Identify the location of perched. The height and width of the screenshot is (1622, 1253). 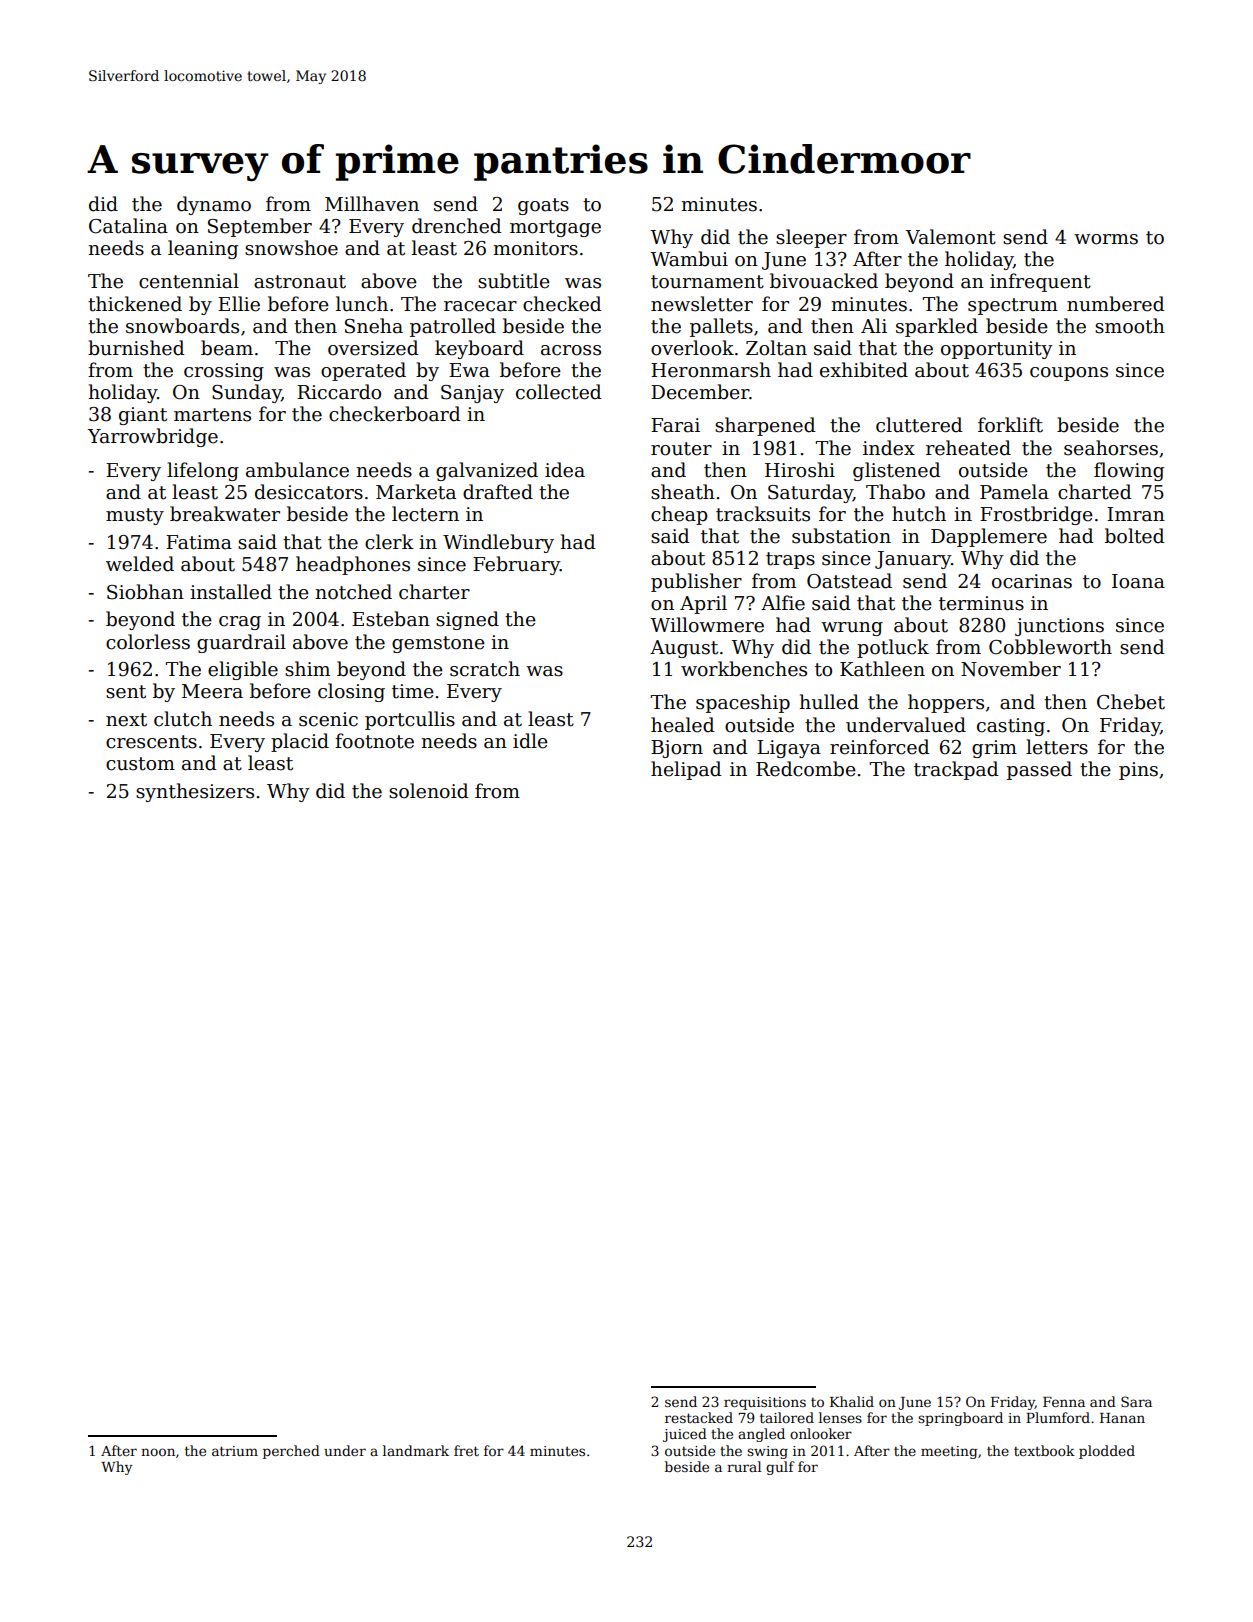
(291, 1452).
